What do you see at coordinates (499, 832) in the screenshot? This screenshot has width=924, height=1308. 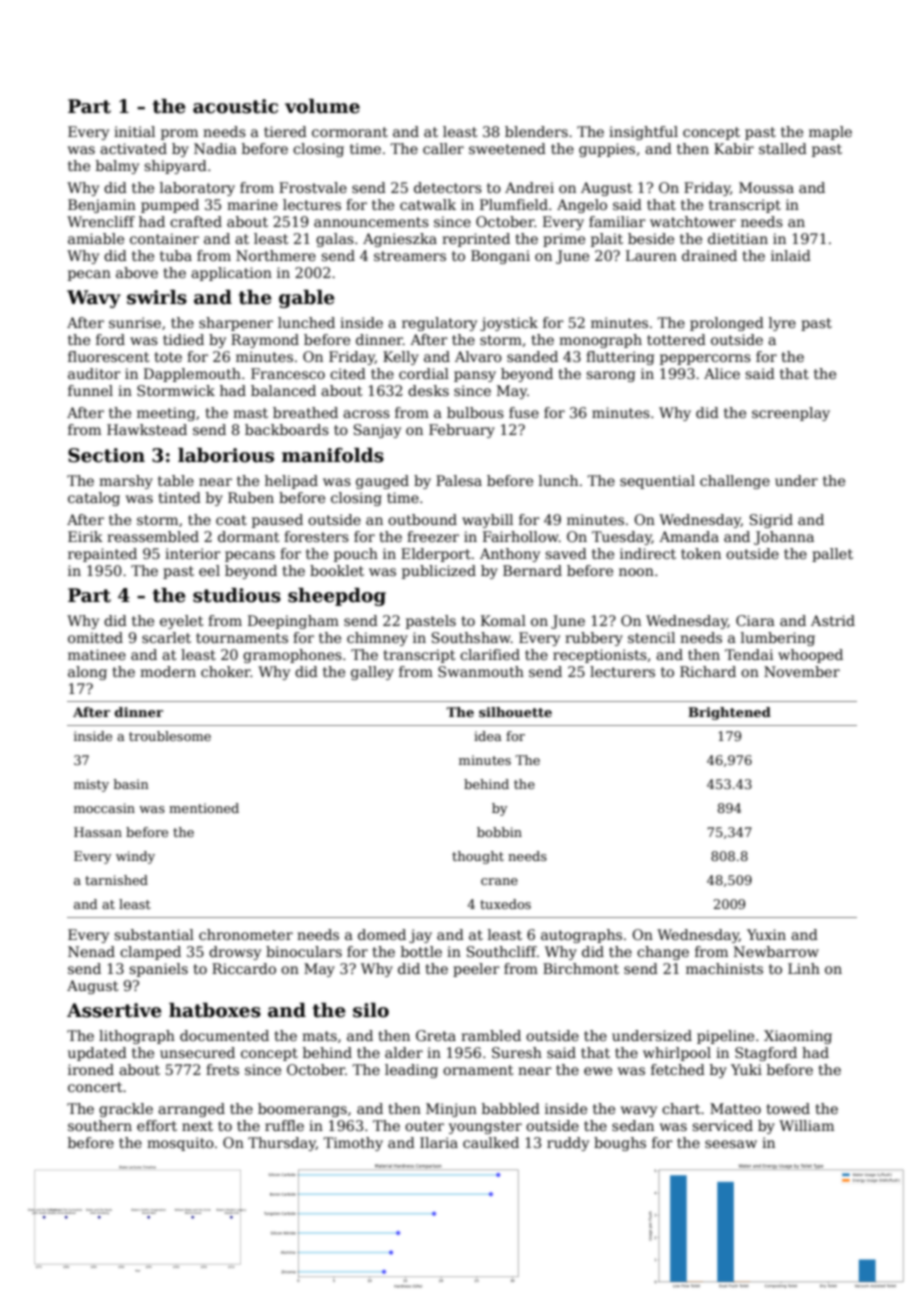 I see `bobbin` at bounding box center [499, 832].
